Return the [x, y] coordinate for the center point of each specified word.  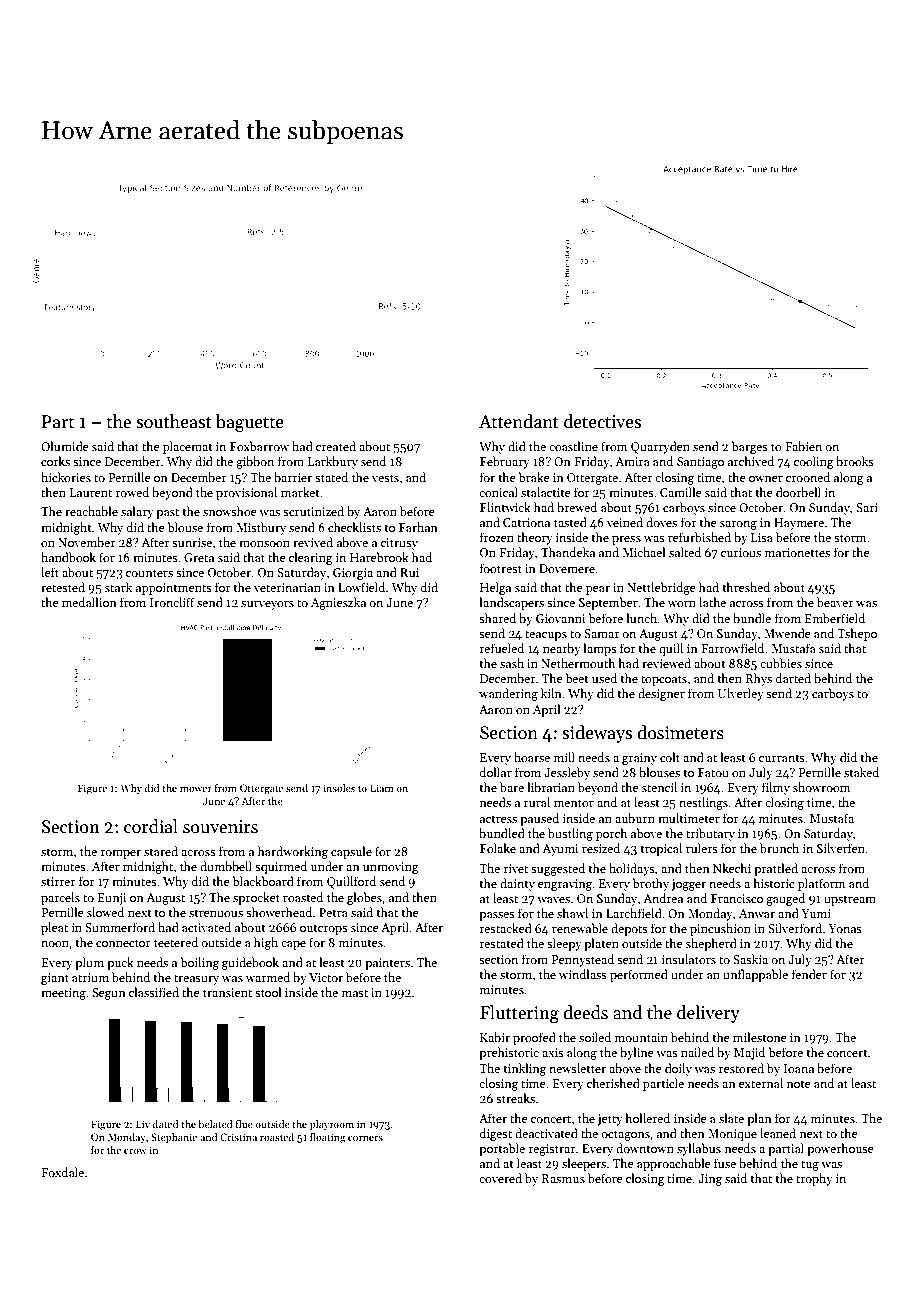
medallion [89, 602]
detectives [602, 421]
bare [512, 787]
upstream [850, 900]
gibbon [255, 462]
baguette [250, 423]
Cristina [238, 1137]
